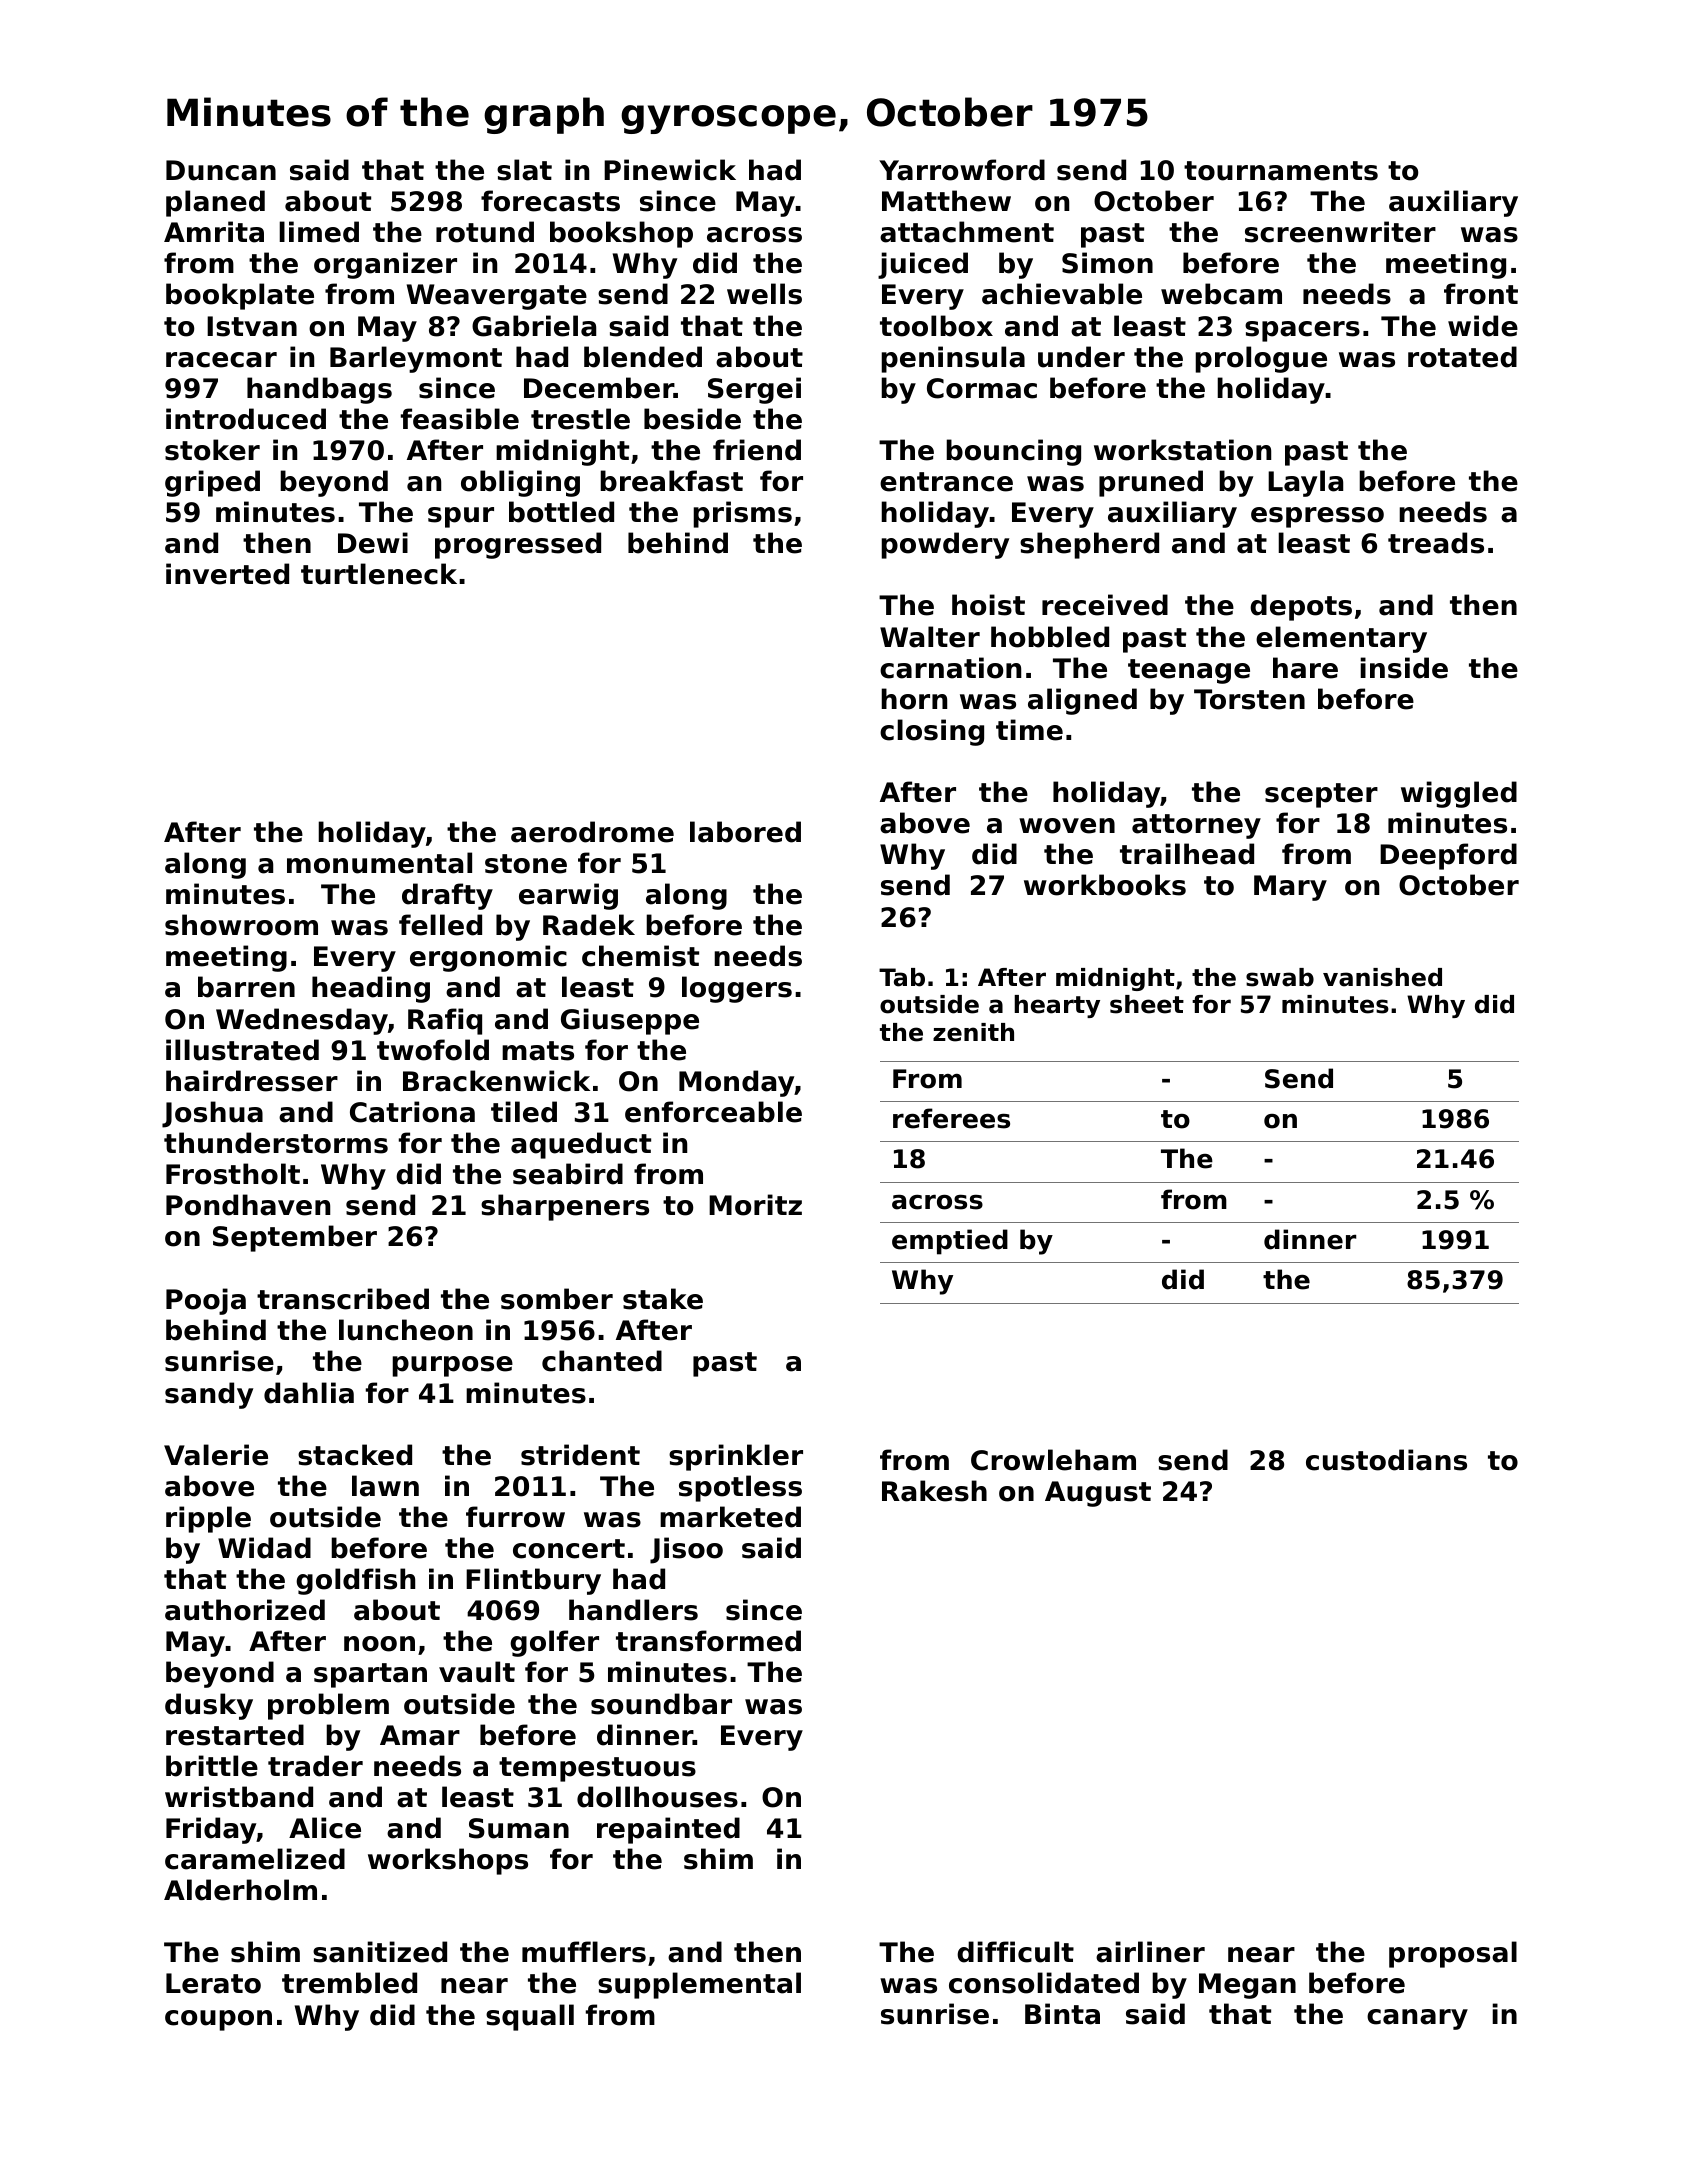  Describe the element at coordinates (1196, 826) in the screenshot. I see `attorney` at that location.
